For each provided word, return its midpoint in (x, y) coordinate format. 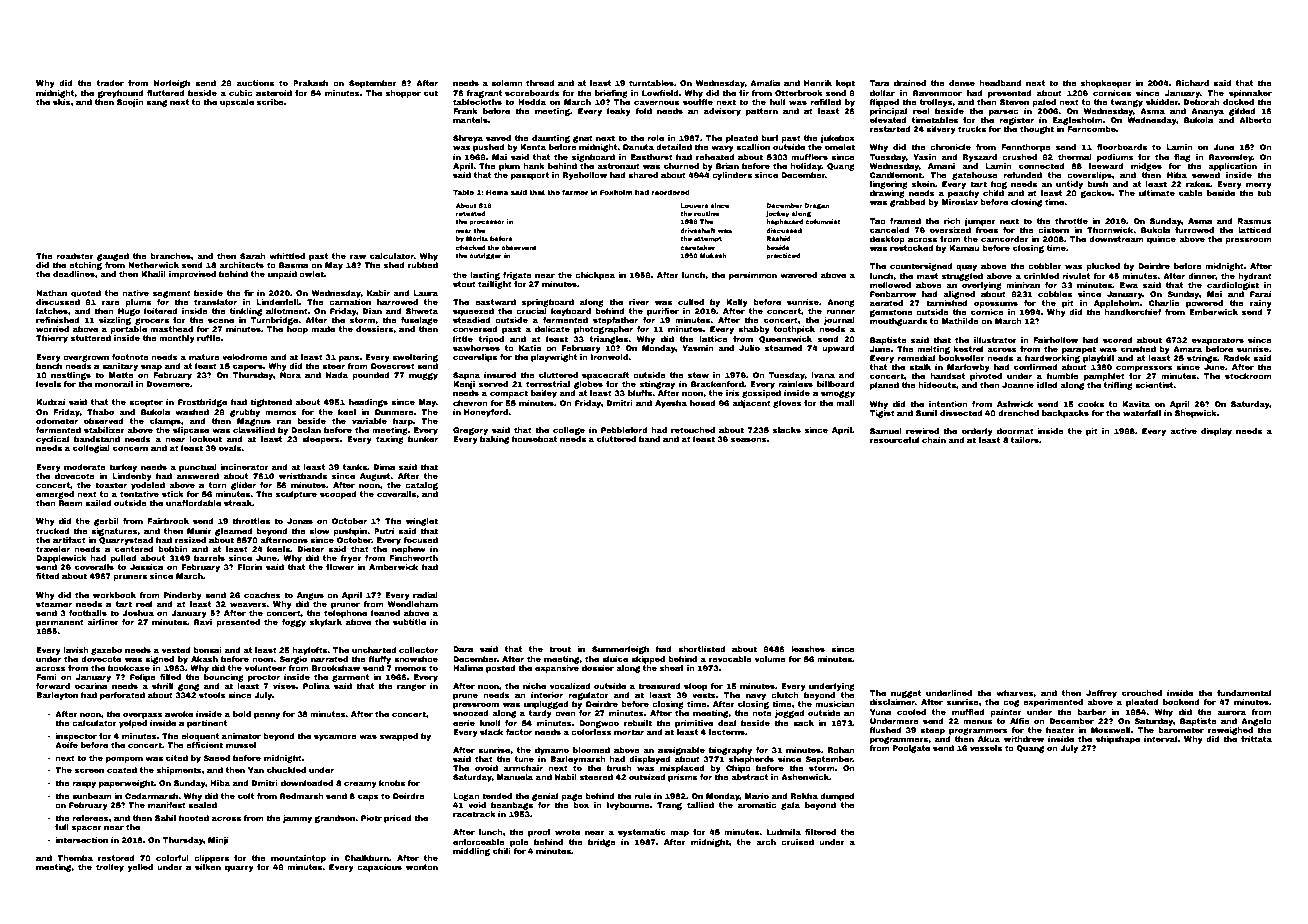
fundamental (1244, 693)
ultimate (1157, 193)
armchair (523, 768)
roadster (75, 256)
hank (534, 166)
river (639, 302)
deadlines (74, 274)
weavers (248, 604)
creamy (360, 784)
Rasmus (1254, 221)
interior (547, 695)
